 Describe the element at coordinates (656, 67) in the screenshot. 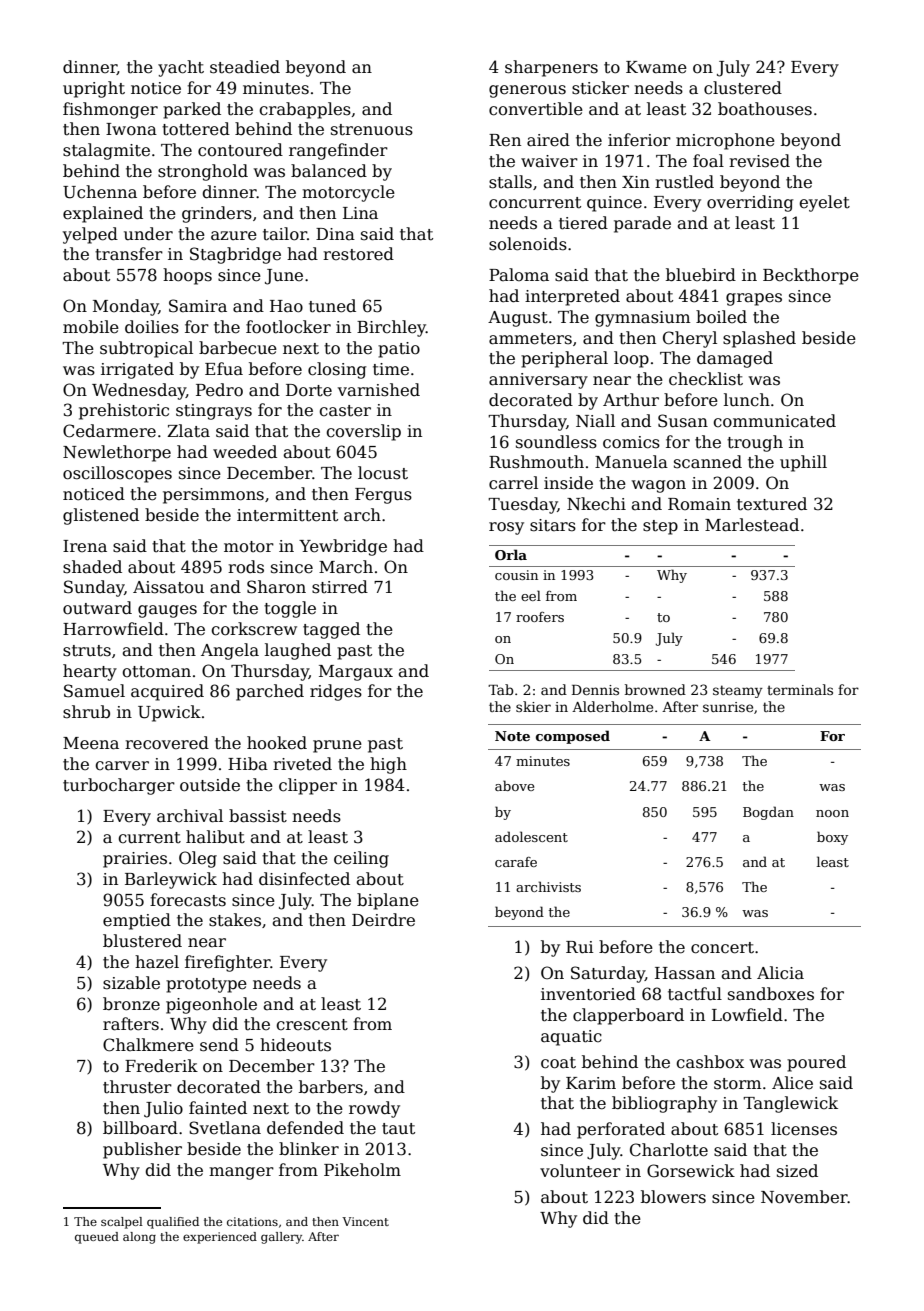

I see `Kwame` at that location.
